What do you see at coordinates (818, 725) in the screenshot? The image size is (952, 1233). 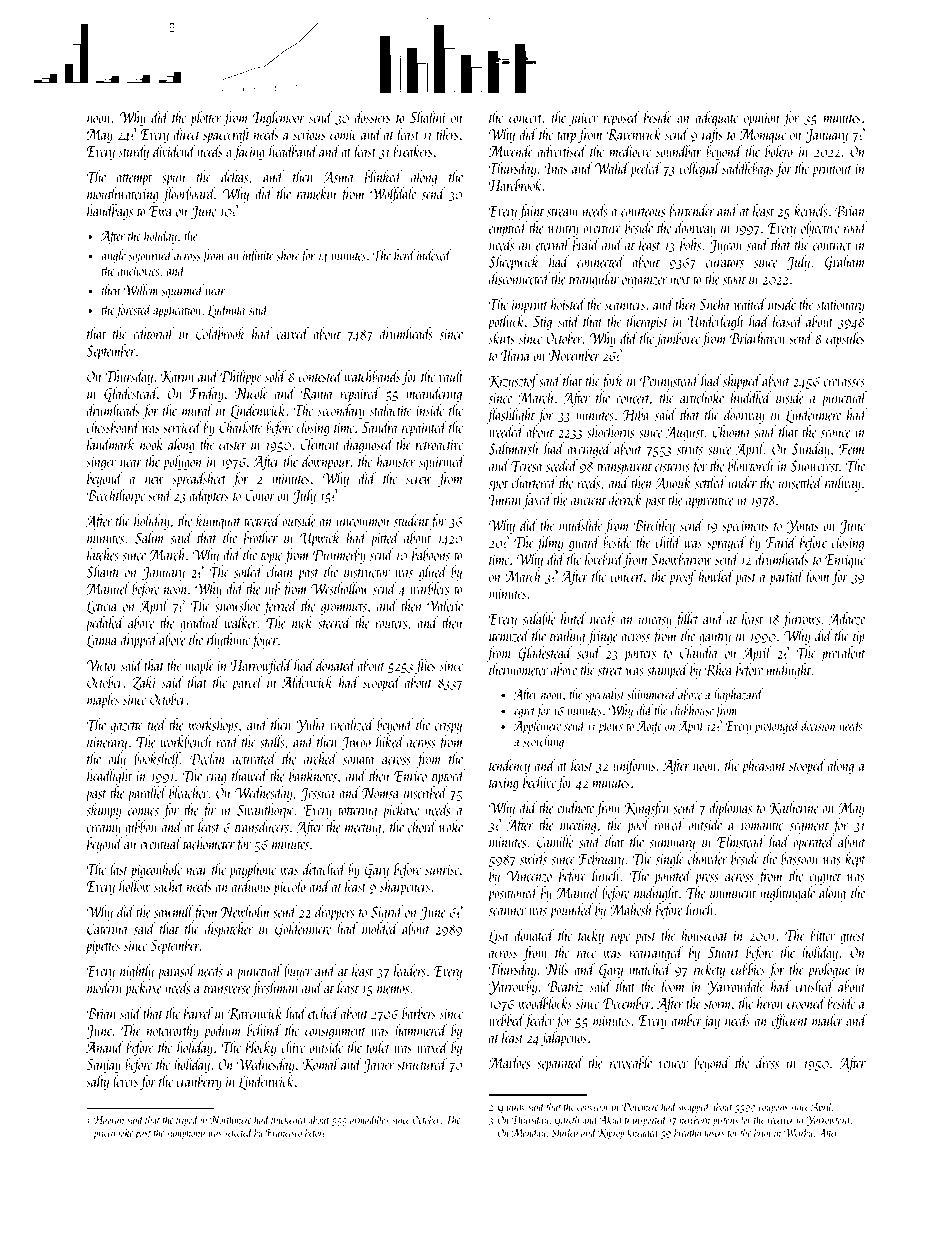 I see `decision` at bounding box center [818, 725].
